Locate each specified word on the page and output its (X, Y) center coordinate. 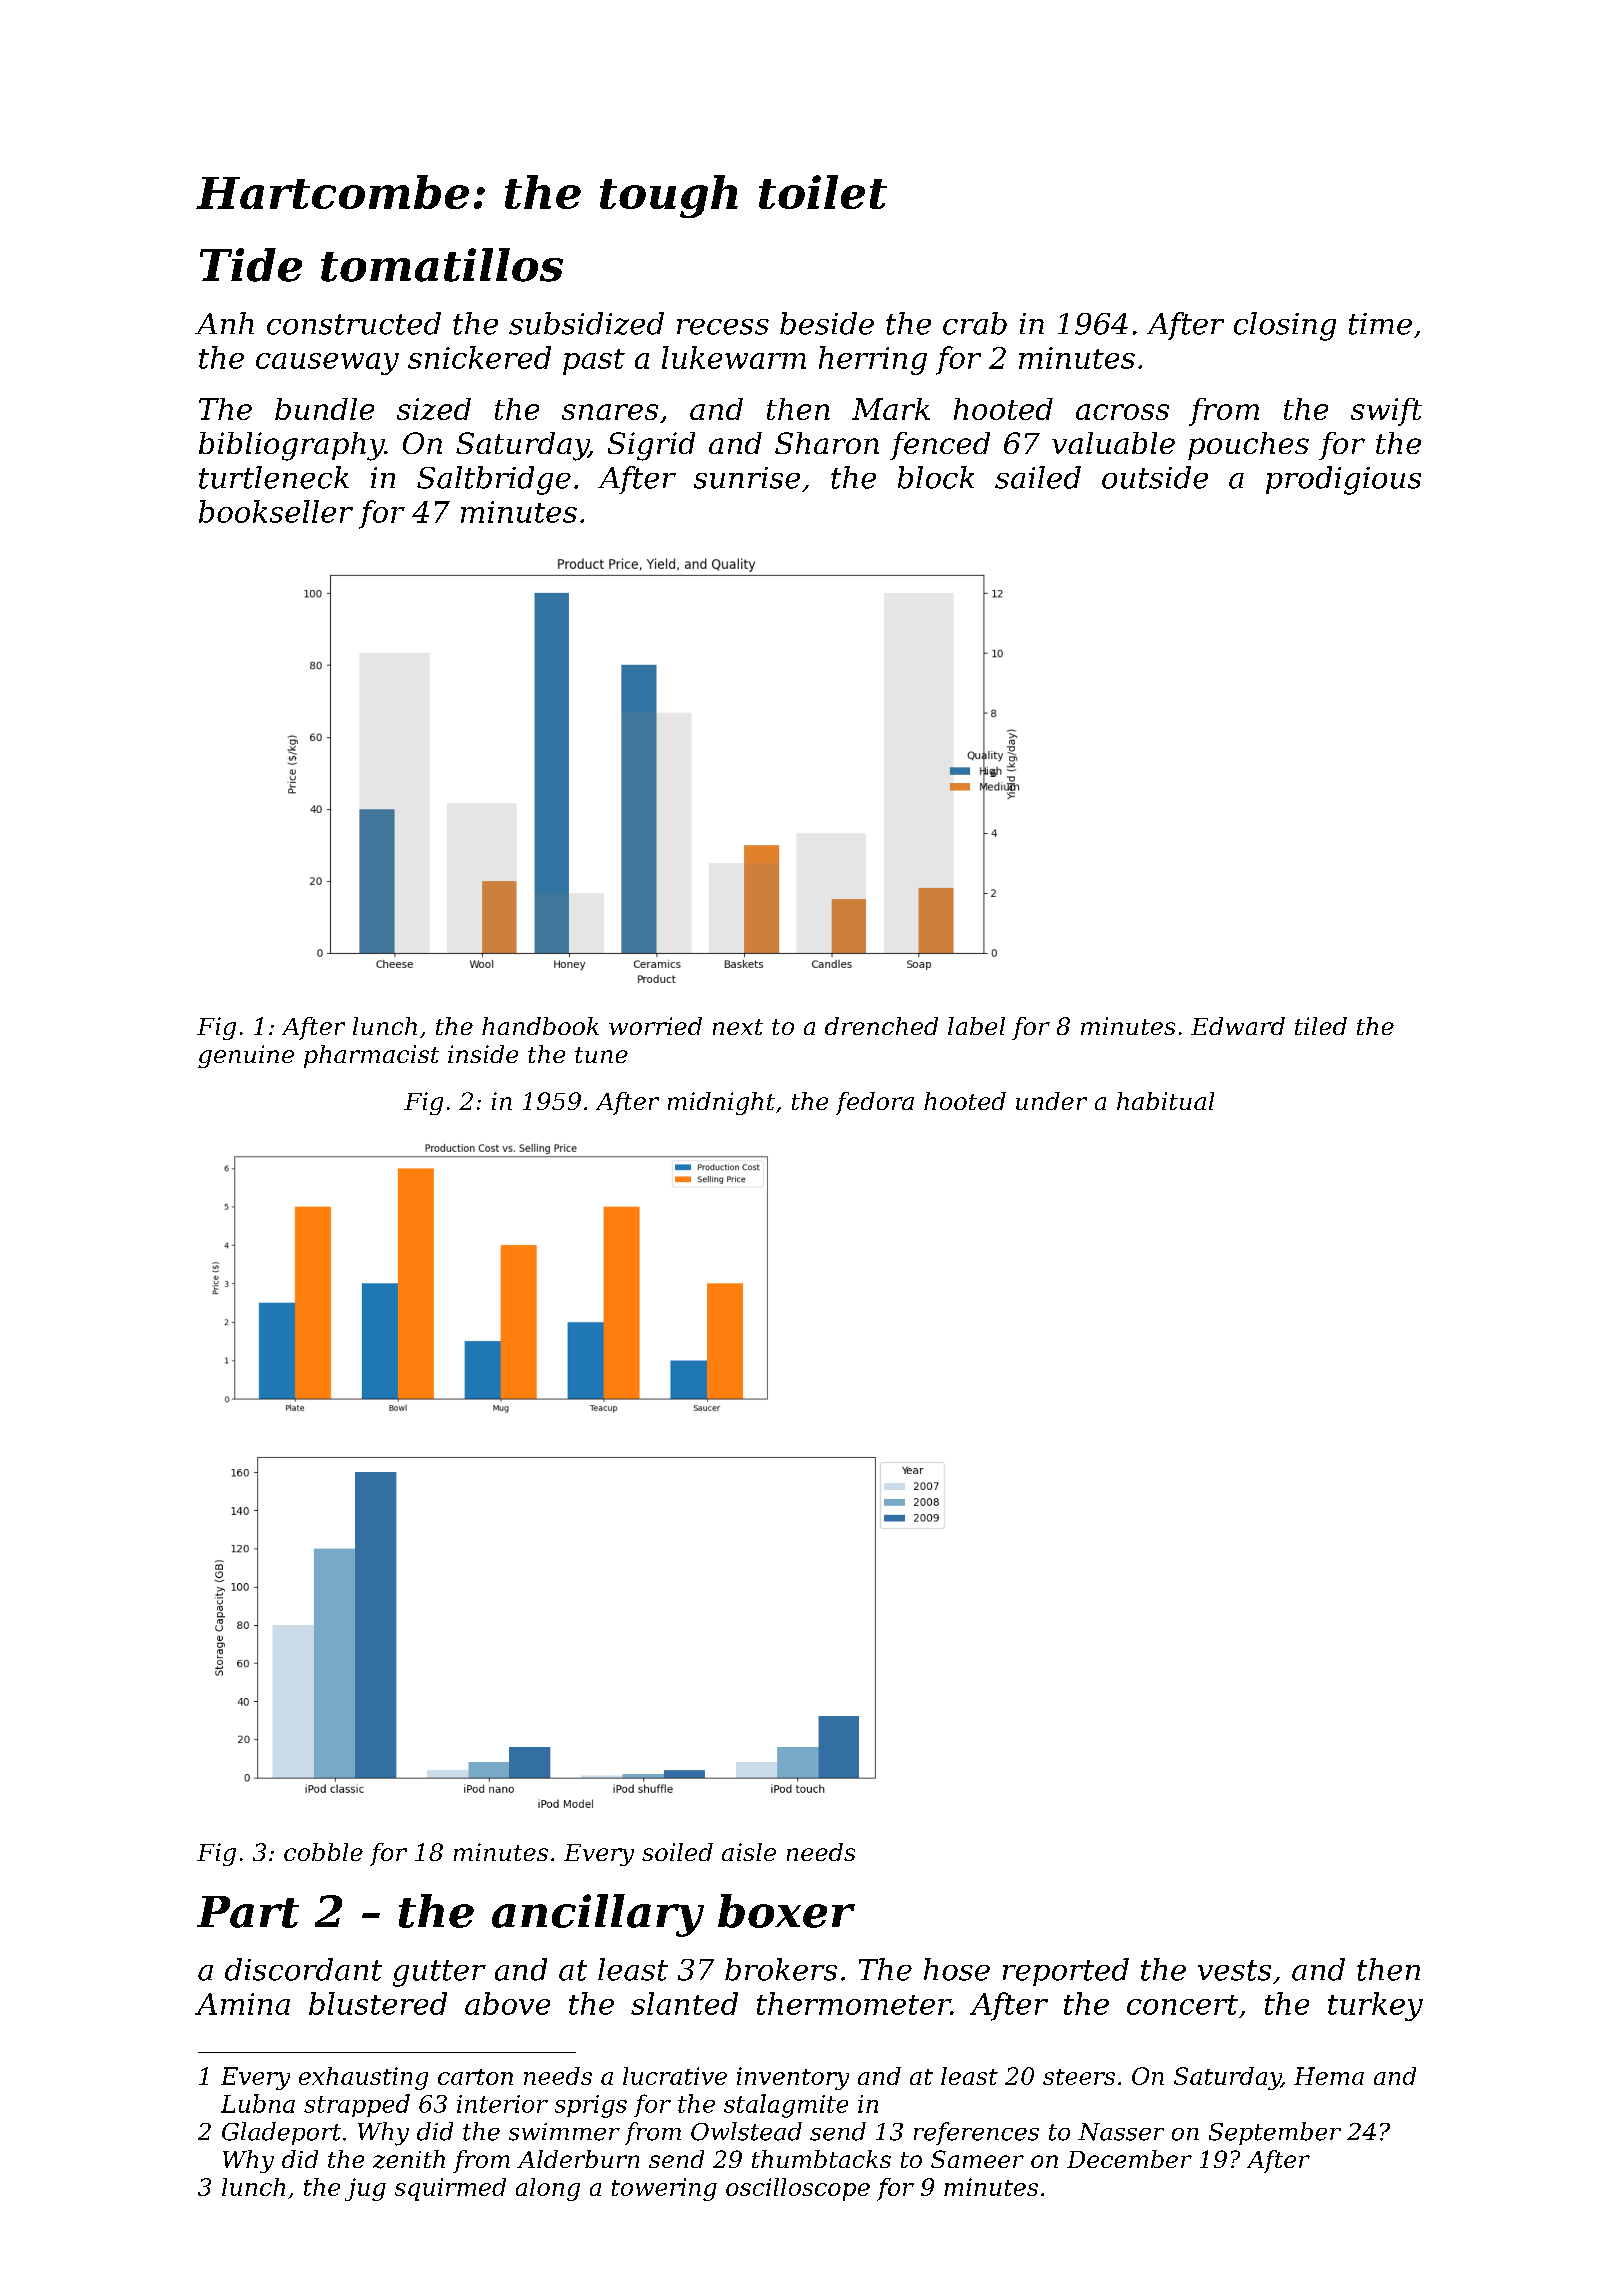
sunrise (747, 478)
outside (1155, 477)
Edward (1238, 1026)
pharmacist (371, 1056)
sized (434, 409)
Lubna (258, 2103)
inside (483, 1054)
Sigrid (651, 446)
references (976, 2133)
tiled (1321, 1026)
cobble (323, 1852)
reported (1066, 1972)
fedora (875, 1103)
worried (655, 1026)
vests (1234, 1970)
